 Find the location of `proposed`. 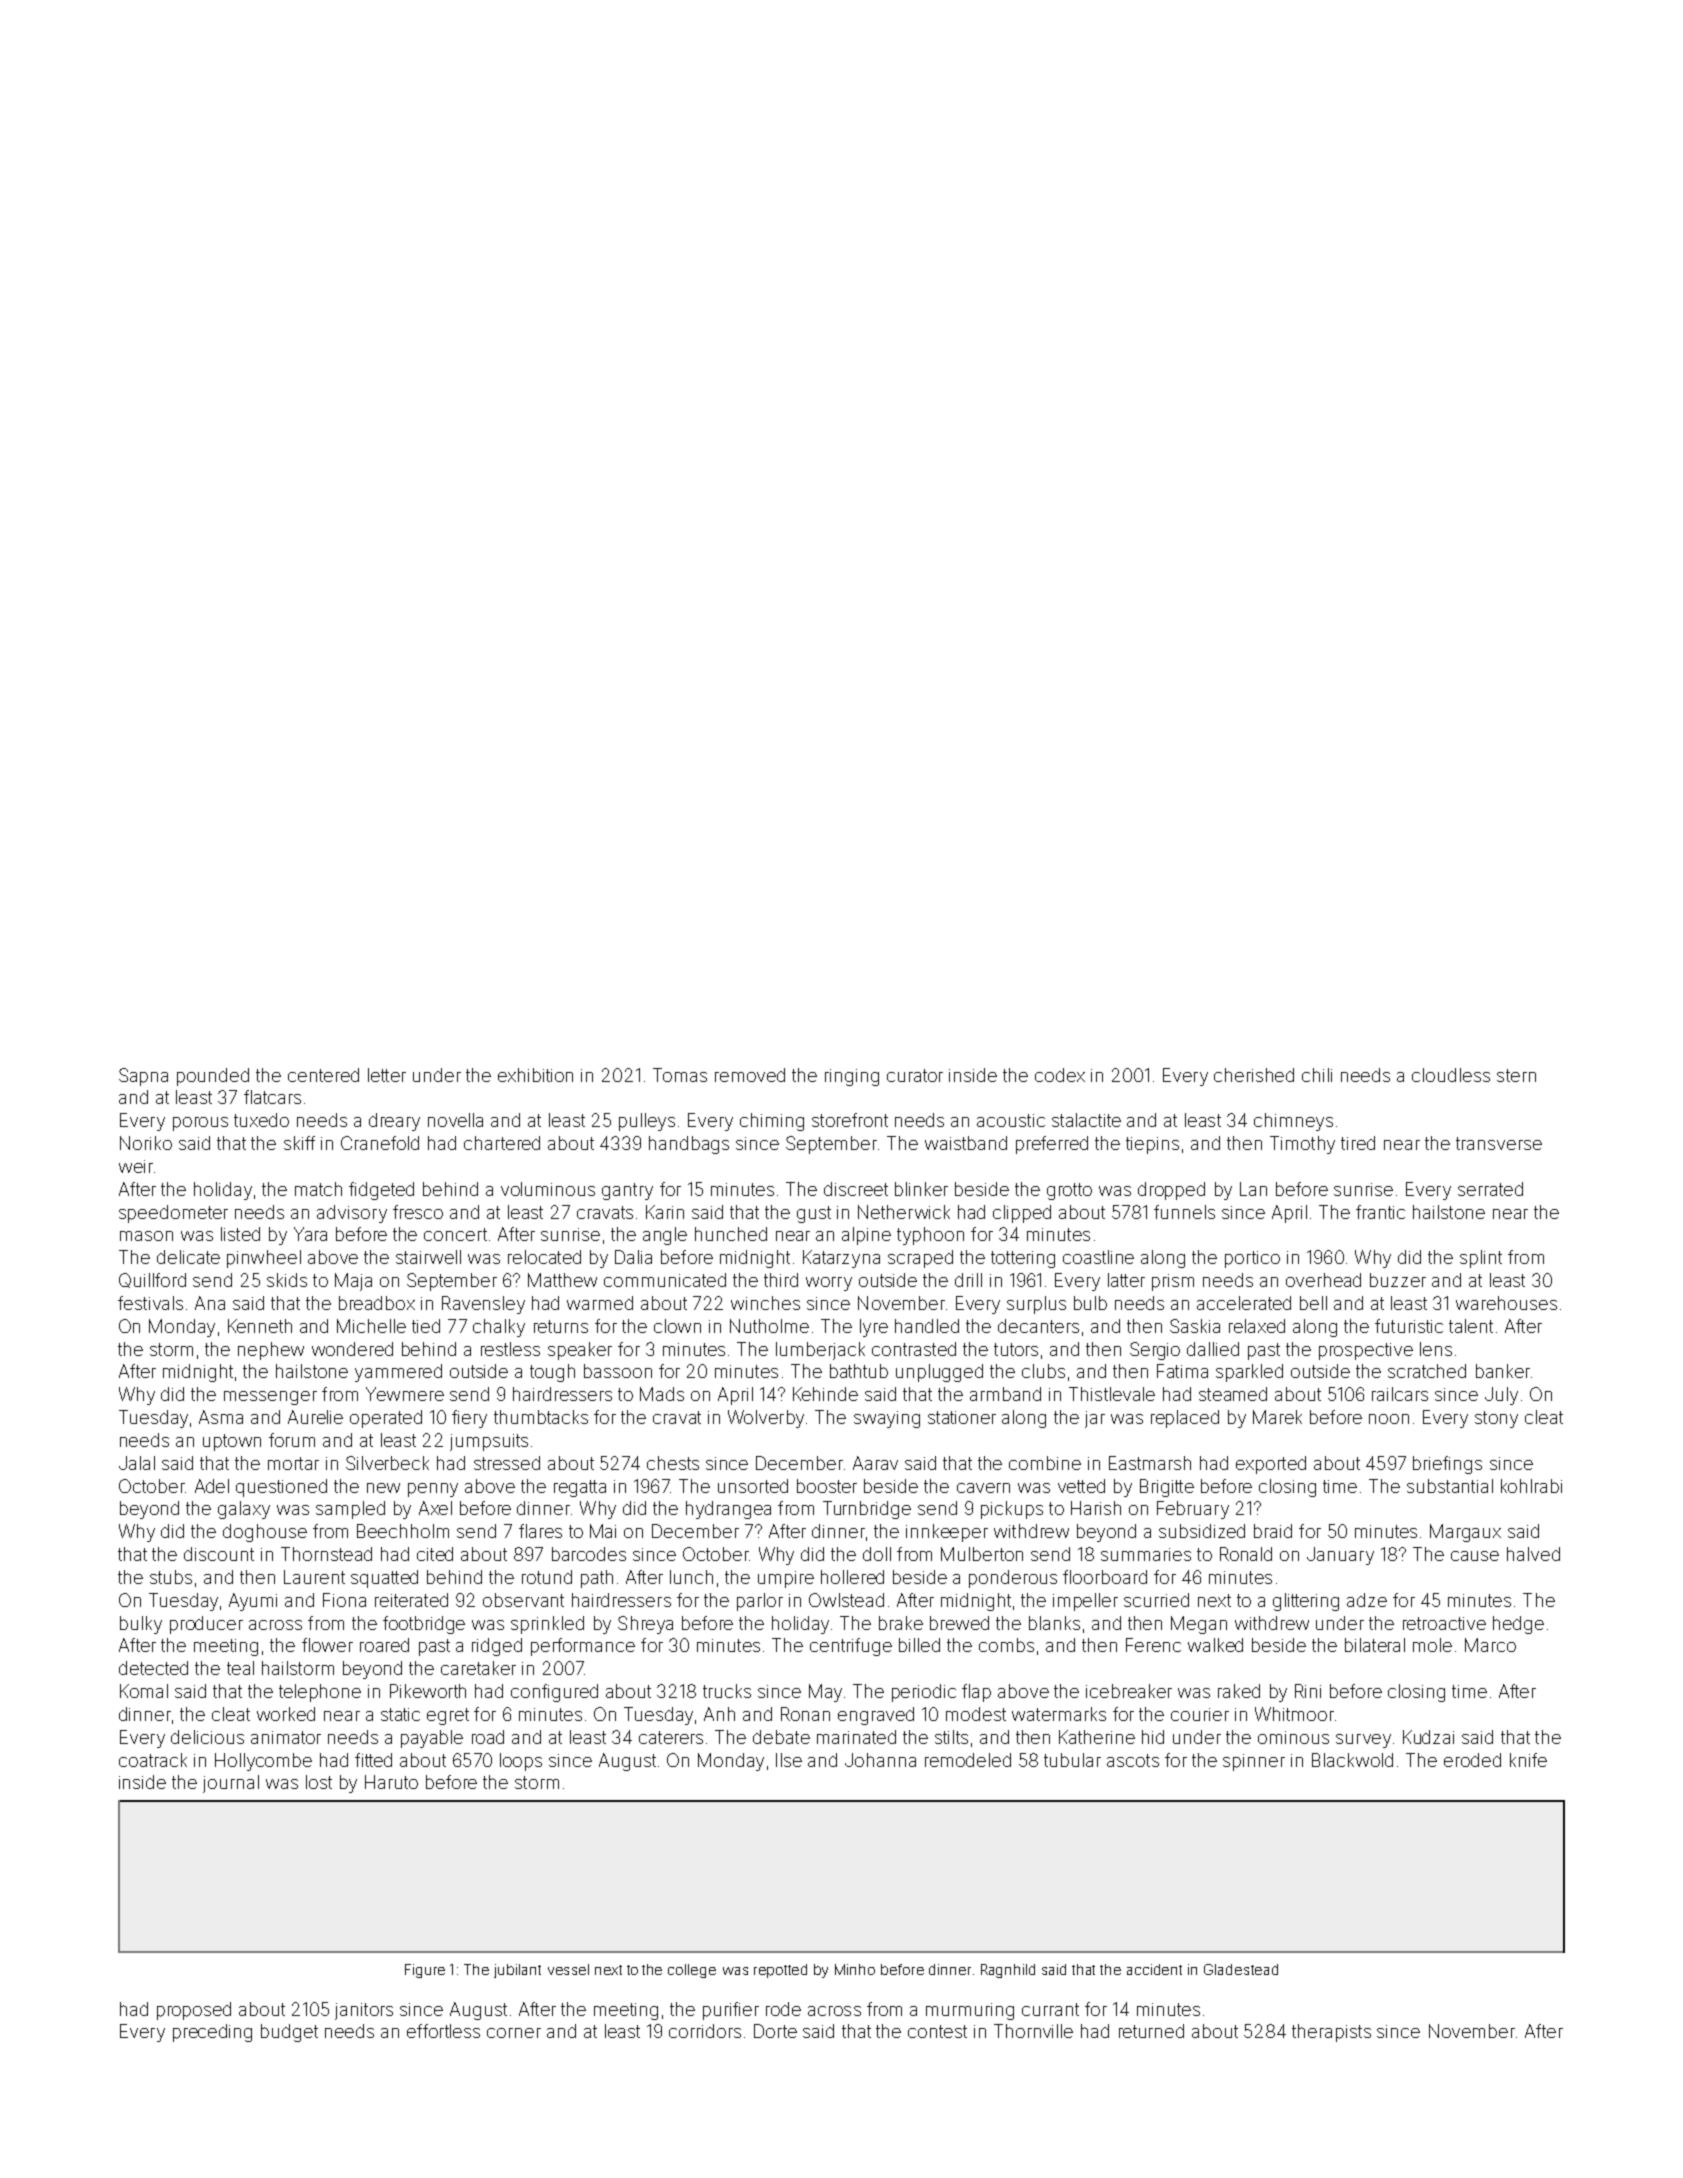

proposed is located at coordinates (194, 2011).
